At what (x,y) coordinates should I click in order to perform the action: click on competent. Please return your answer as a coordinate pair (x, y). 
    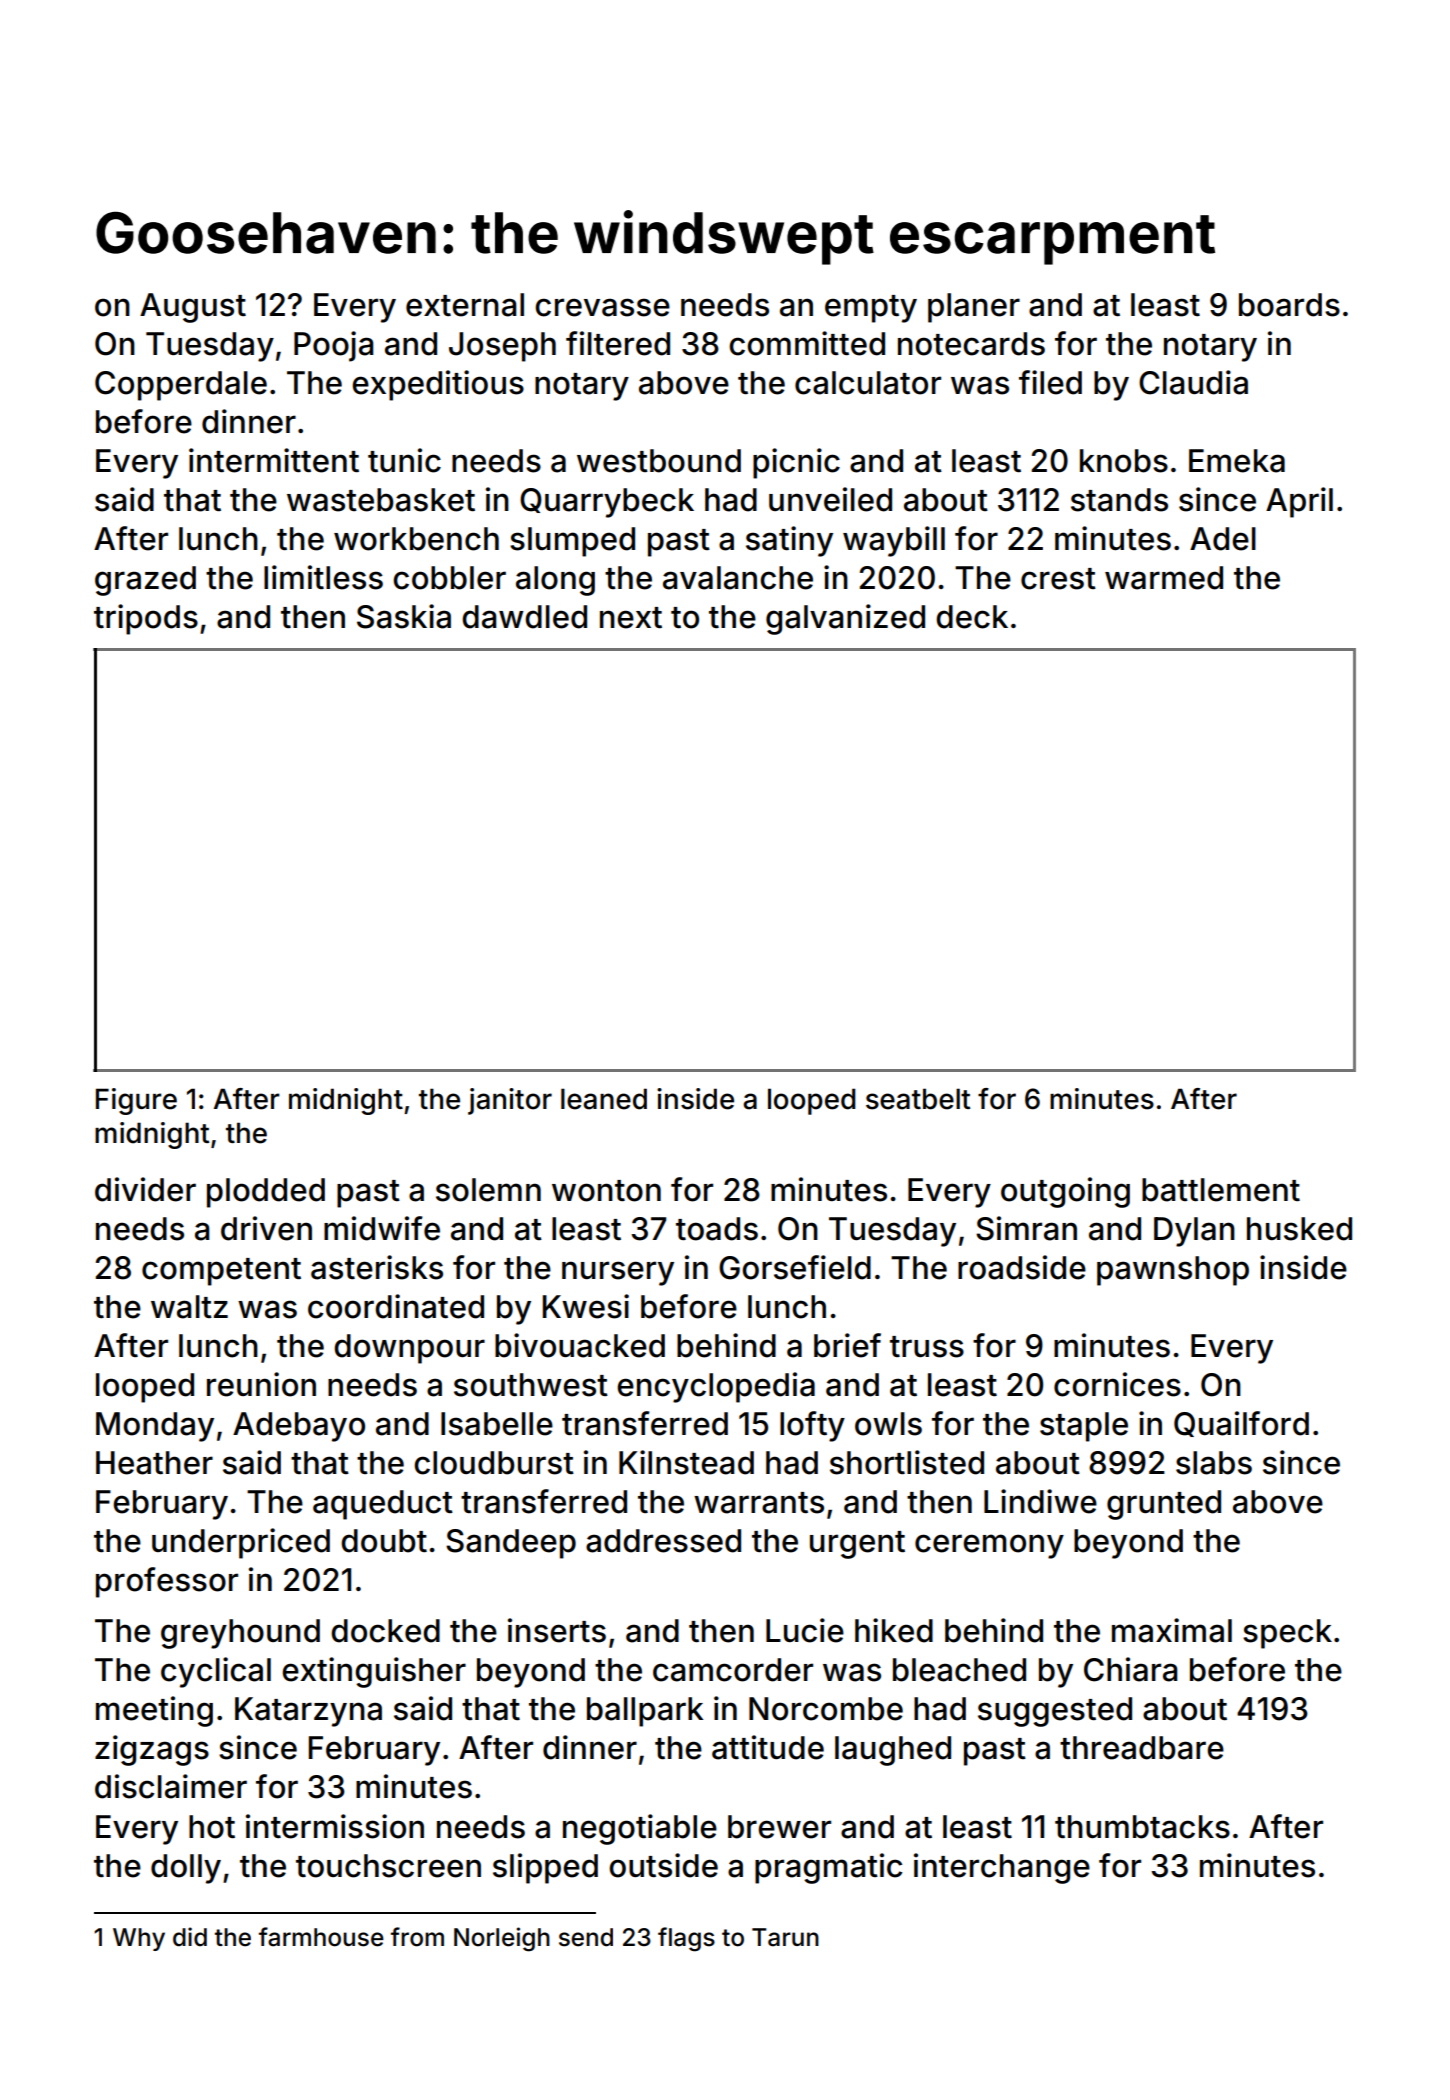
    Looking at the image, I should click on (221, 1272).
